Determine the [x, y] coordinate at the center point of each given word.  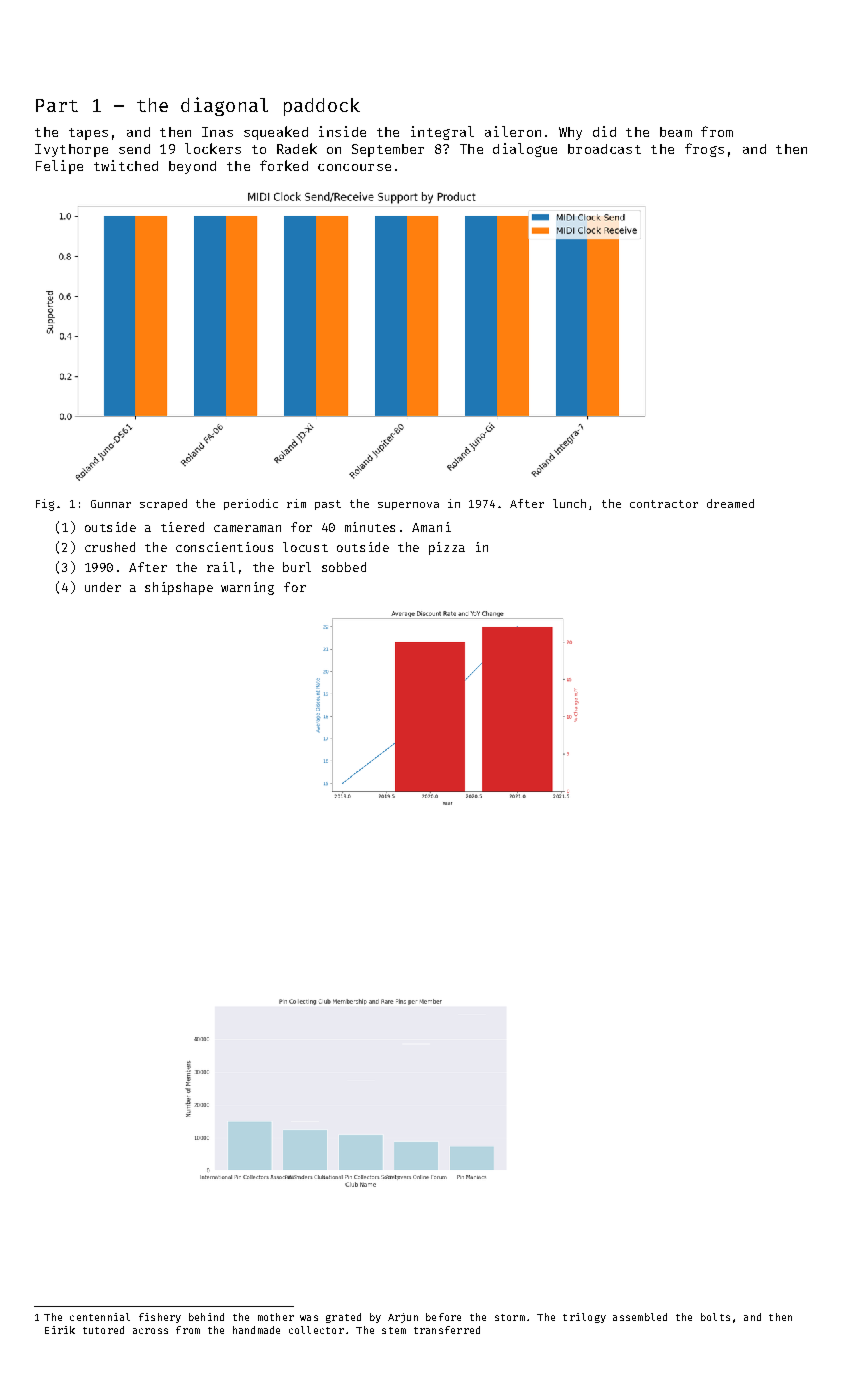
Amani [431, 527]
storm [510, 1317]
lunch [569, 503]
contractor [664, 504]
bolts [715, 1317]
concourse [354, 167]
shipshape [179, 588]
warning [247, 588]
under [103, 587]
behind [206, 1317]
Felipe [59, 167]
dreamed [730, 503]
